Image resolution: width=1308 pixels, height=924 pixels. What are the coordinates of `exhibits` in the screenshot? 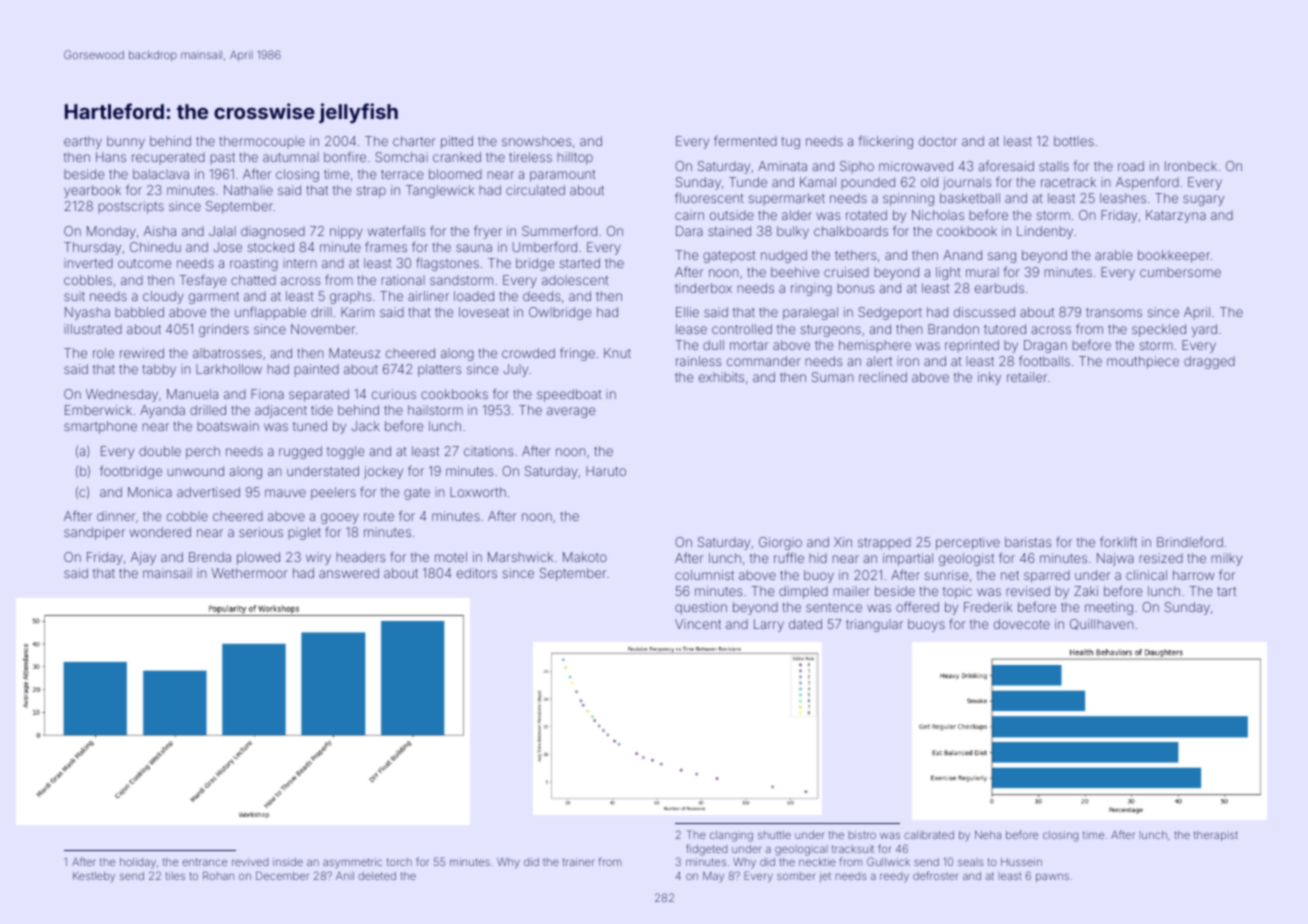 It's located at (721, 377).
